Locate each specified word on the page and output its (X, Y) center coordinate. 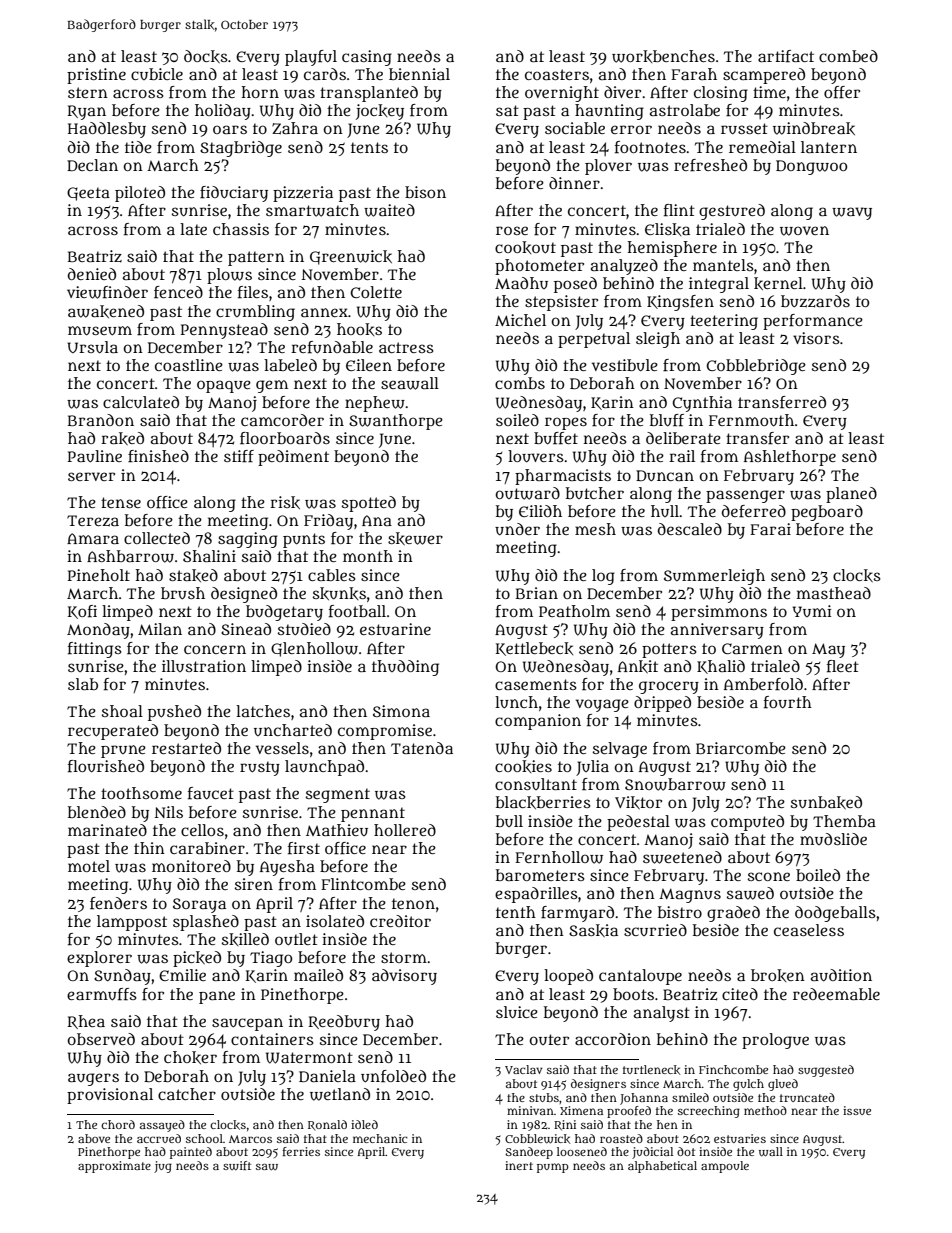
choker (190, 1057)
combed (848, 56)
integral (719, 285)
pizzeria (303, 194)
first (304, 848)
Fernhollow (559, 857)
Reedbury (344, 1023)
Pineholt (99, 575)
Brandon (101, 420)
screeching (709, 1112)
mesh (595, 529)
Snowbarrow (675, 784)
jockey (380, 112)
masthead (834, 593)
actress (406, 347)
